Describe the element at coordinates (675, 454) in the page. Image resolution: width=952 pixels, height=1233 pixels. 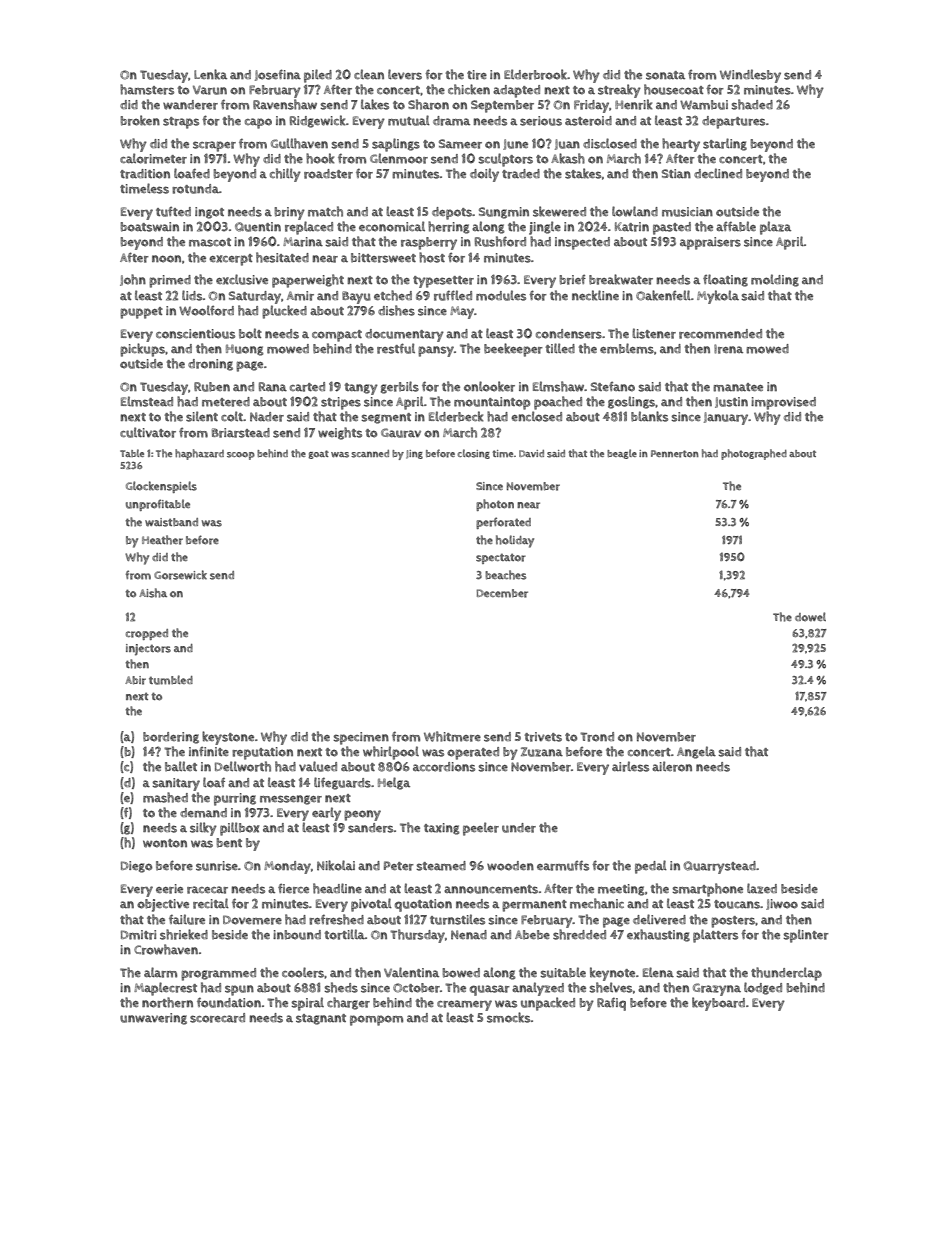
I see `Pennerton` at that location.
